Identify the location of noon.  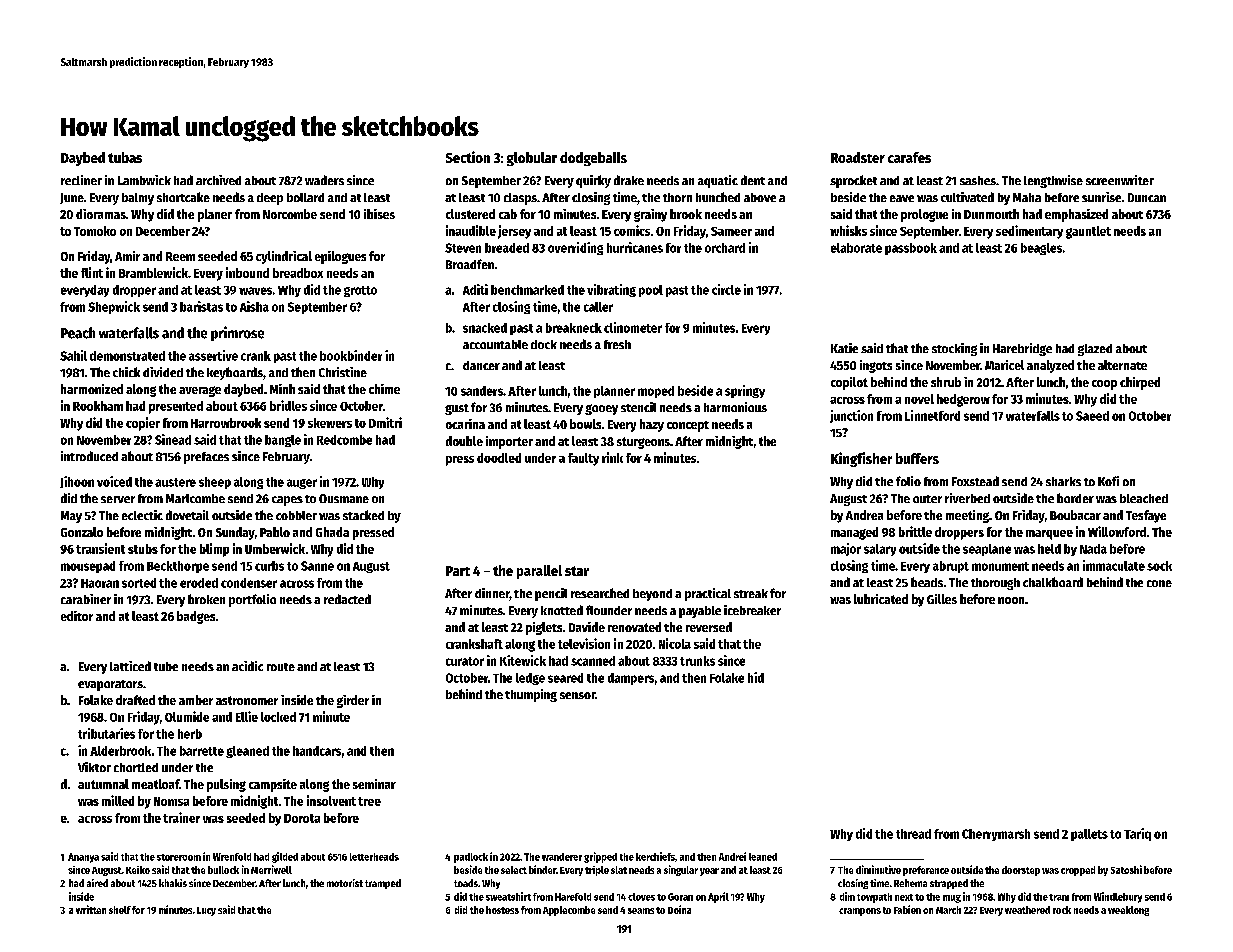
(1011, 600).
